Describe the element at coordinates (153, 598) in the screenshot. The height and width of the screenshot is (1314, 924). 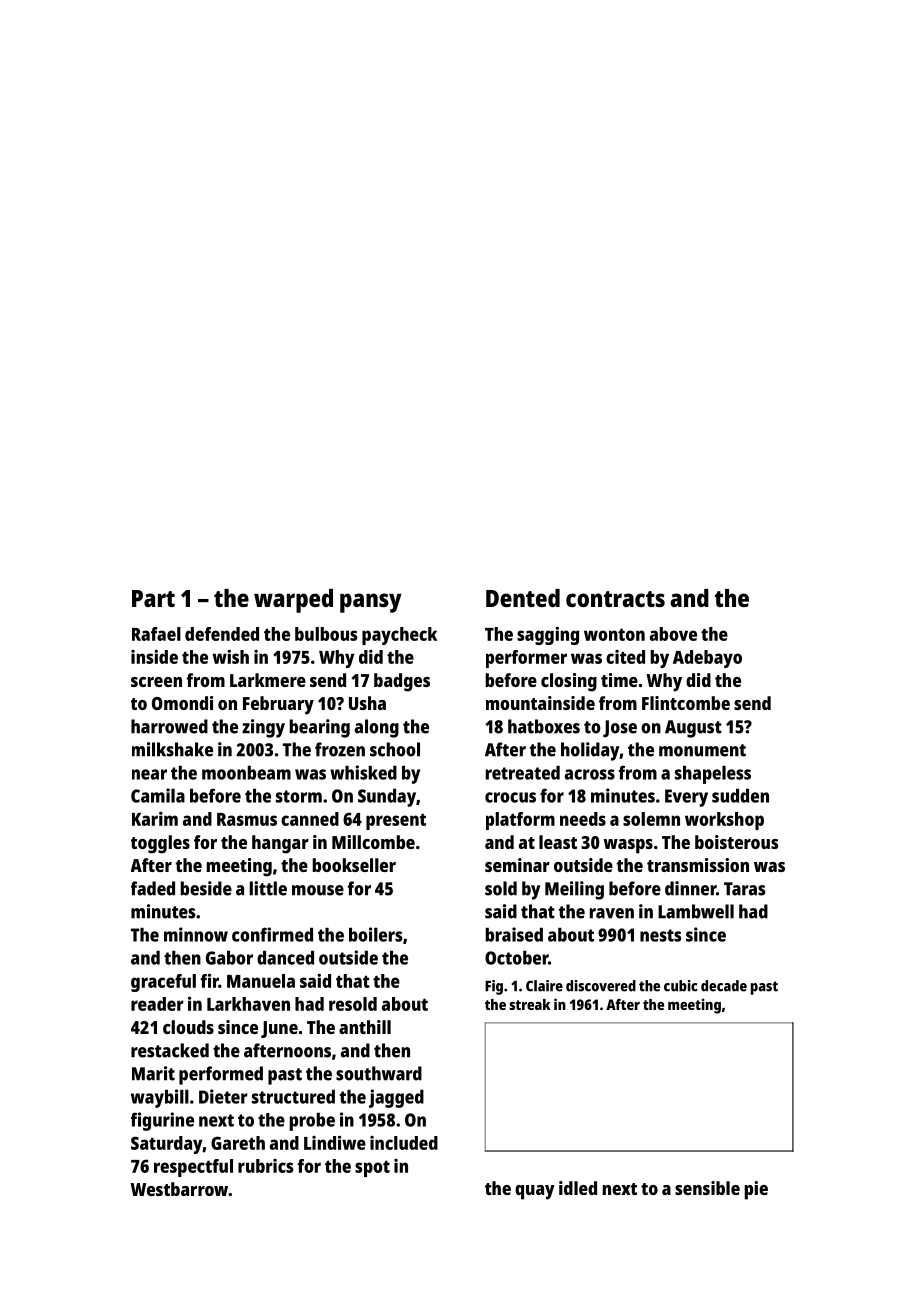
I see `Part` at that location.
